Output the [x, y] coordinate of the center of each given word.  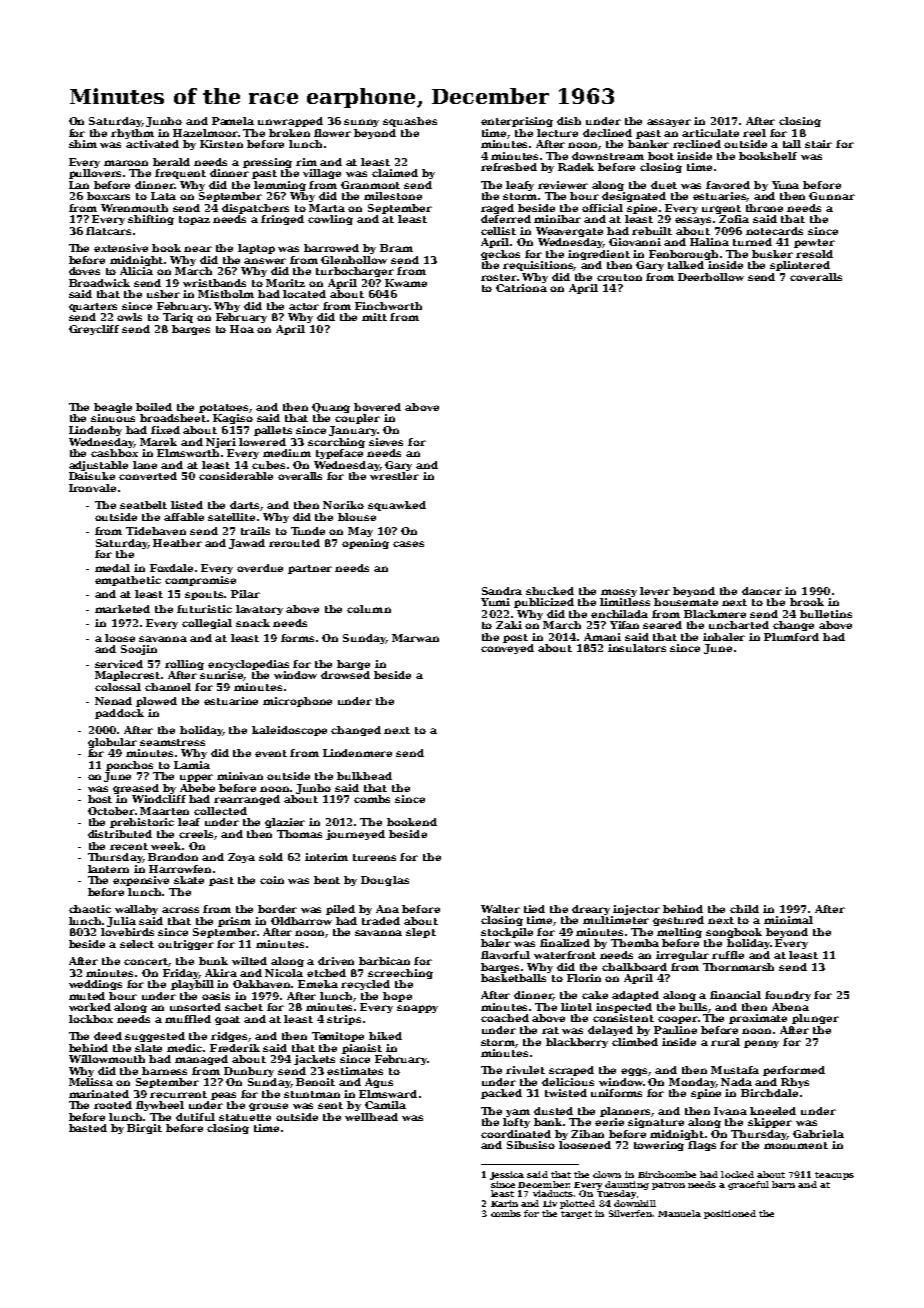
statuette [245, 1117]
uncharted [739, 625]
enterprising [517, 122]
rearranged [247, 800]
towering [659, 1146]
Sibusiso [531, 1145]
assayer [669, 123]
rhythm [132, 134]
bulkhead [364, 776]
